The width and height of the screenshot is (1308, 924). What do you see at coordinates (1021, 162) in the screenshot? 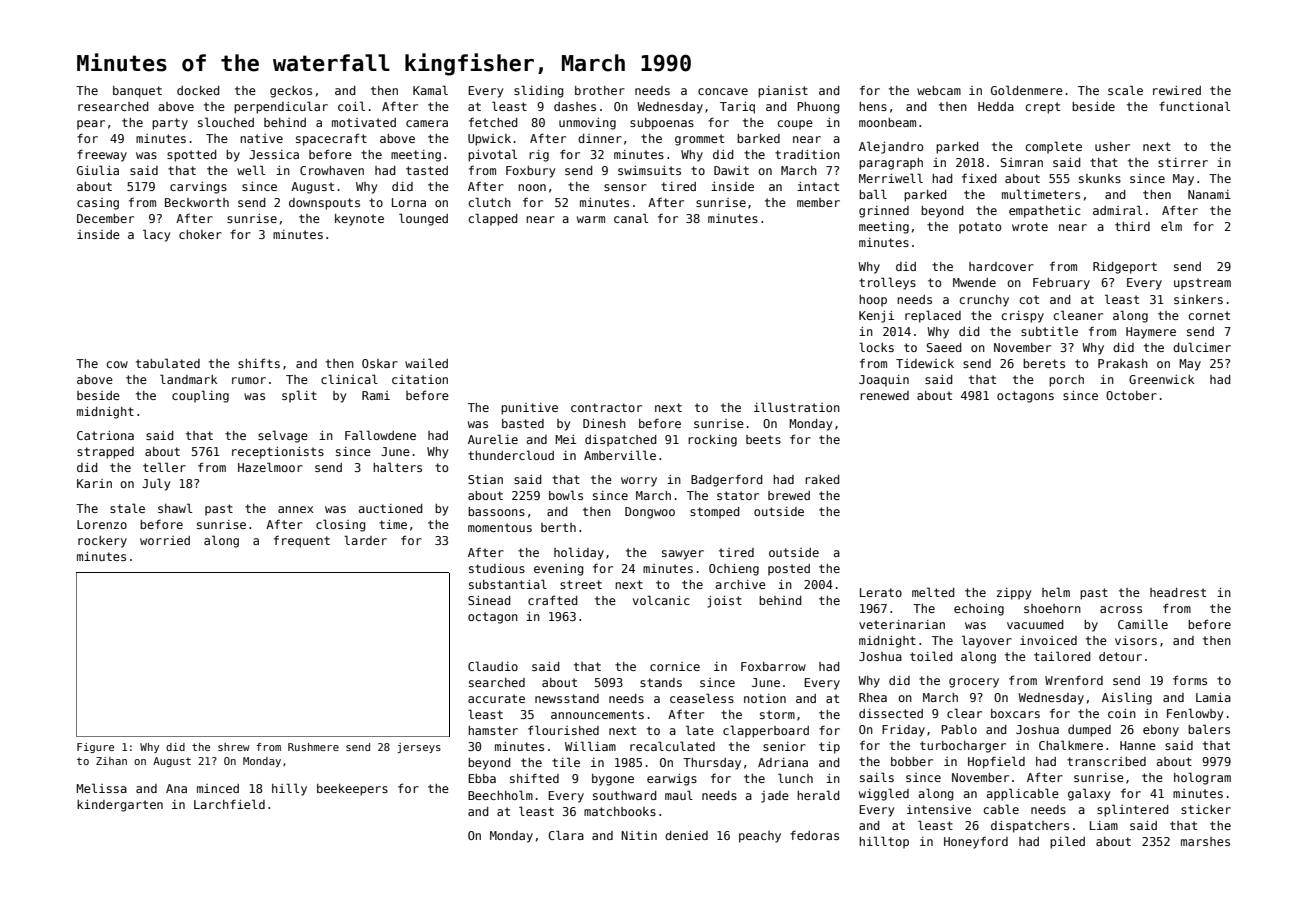
I see `Simran` at bounding box center [1021, 162].
